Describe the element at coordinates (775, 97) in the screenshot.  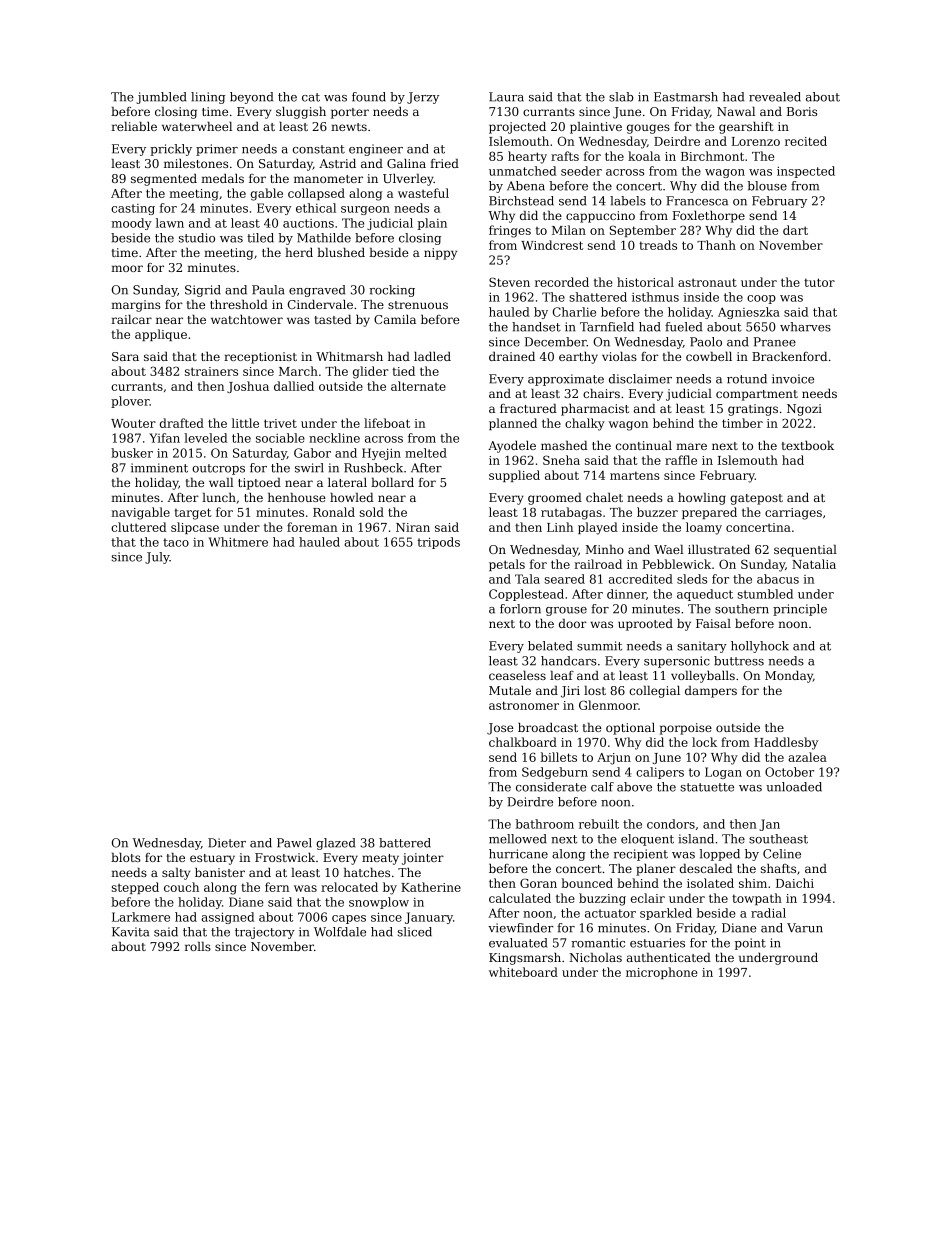
I see `revealed` at that location.
